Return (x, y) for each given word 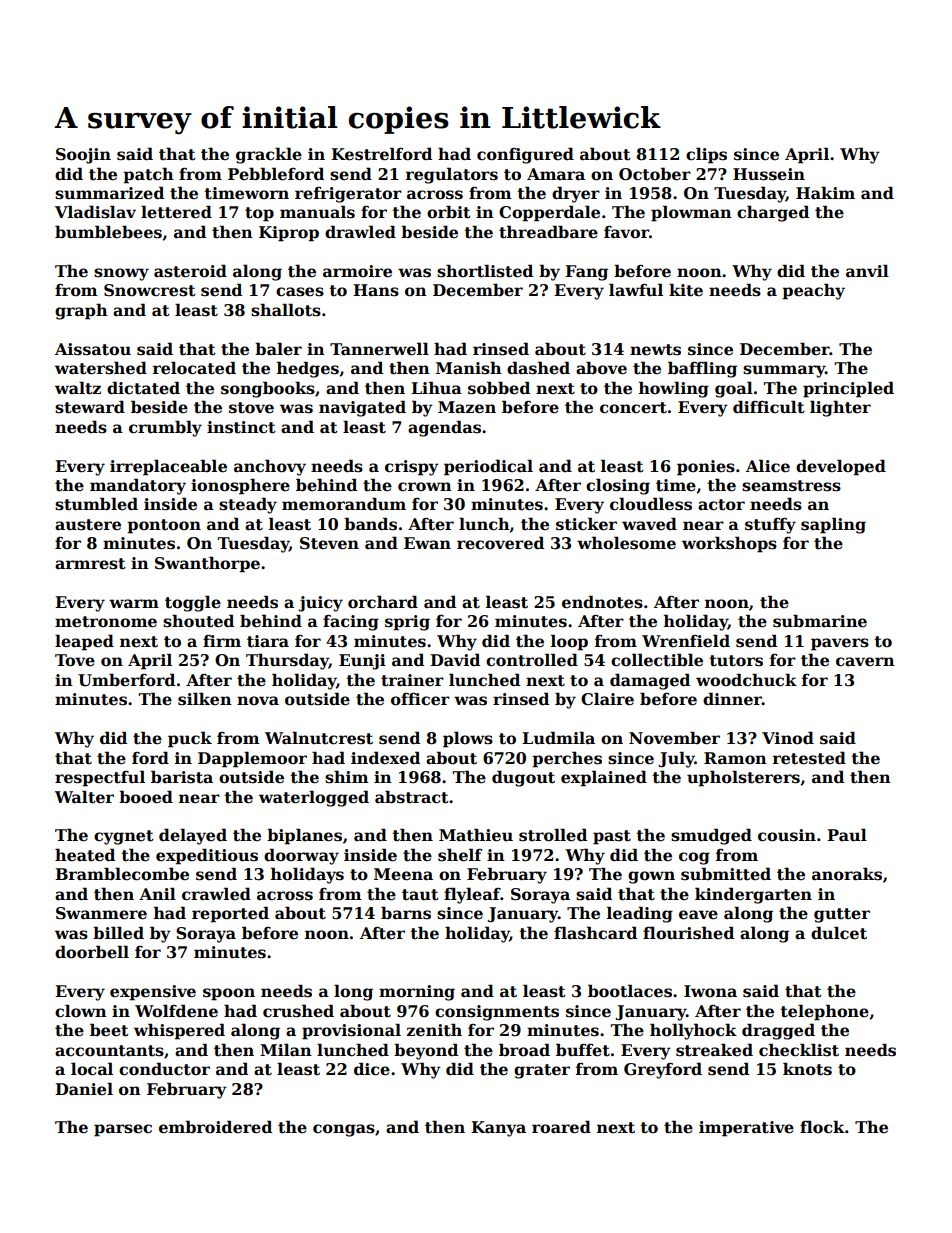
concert (633, 408)
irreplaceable (168, 467)
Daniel (84, 1089)
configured (525, 155)
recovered (500, 543)
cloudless (651, 504)
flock (822, 1127)
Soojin (83, 156)
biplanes (304, 836)
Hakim (825, 192)
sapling (833, 525)
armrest (90, 564)
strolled (553, 835)
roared (561, 1127)
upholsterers (743, 778)
